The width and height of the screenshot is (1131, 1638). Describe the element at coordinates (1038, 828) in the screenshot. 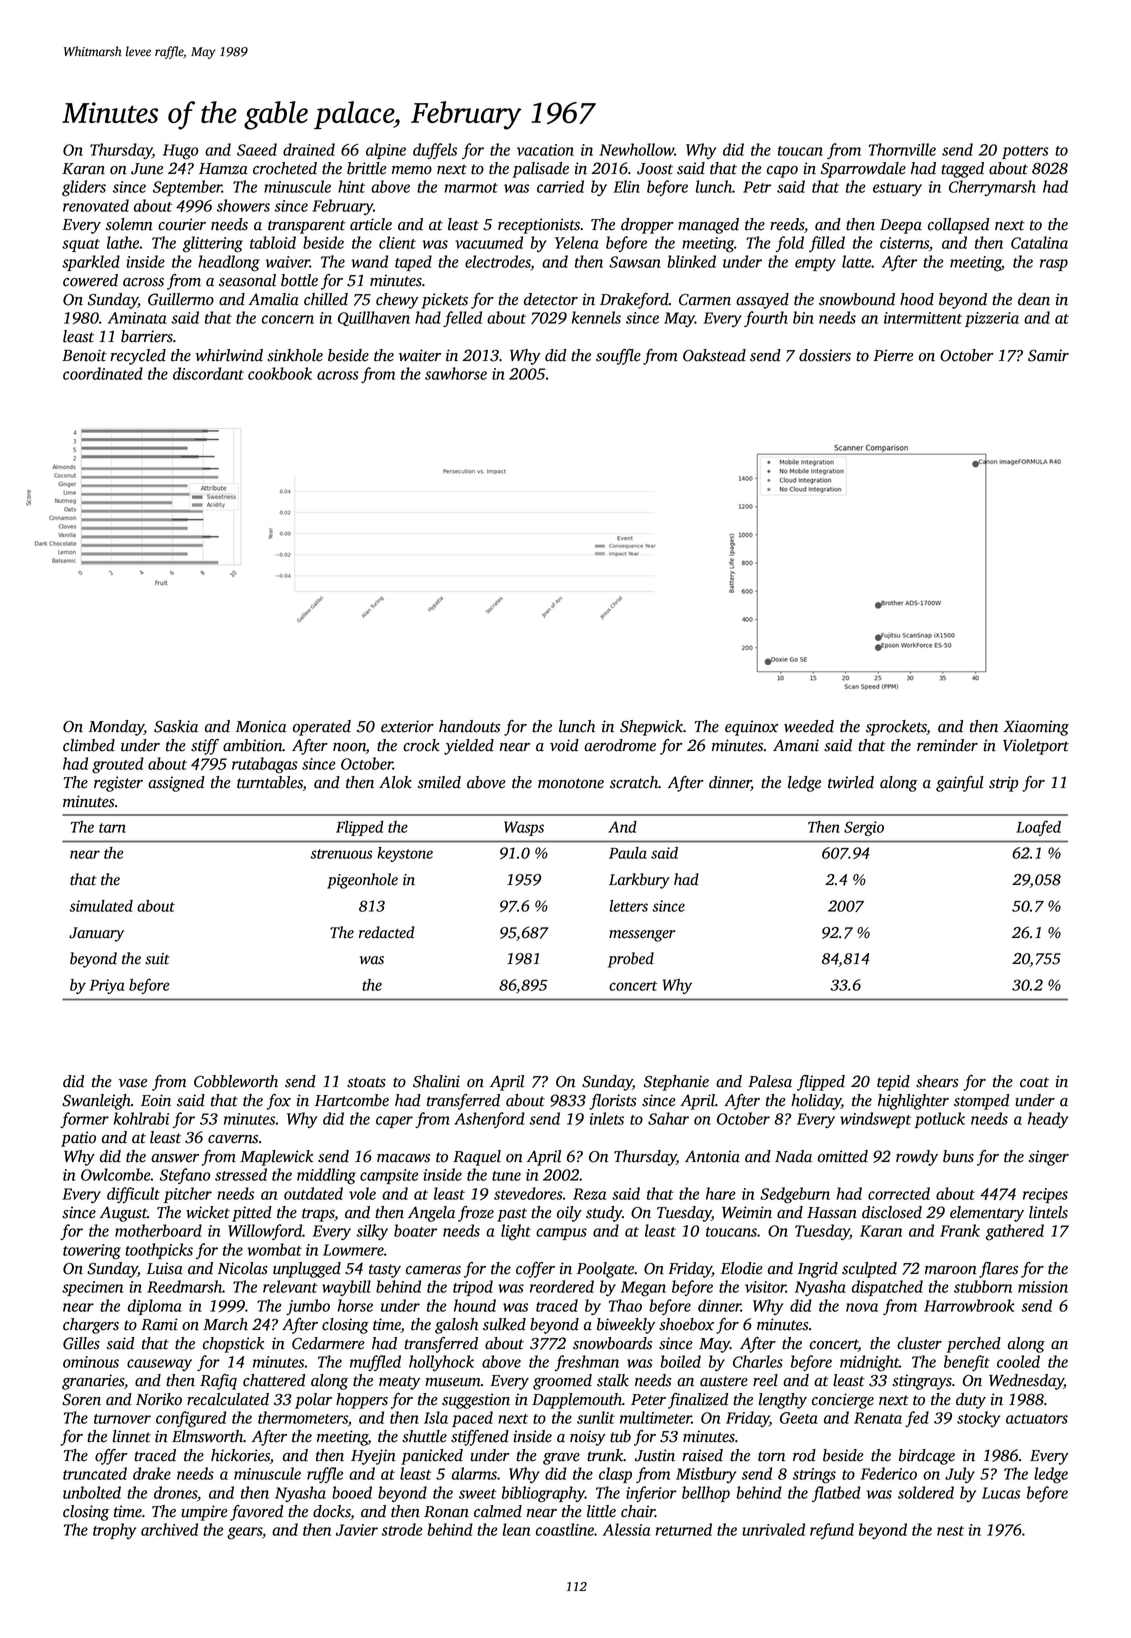

I see `Loafed` at that location.
